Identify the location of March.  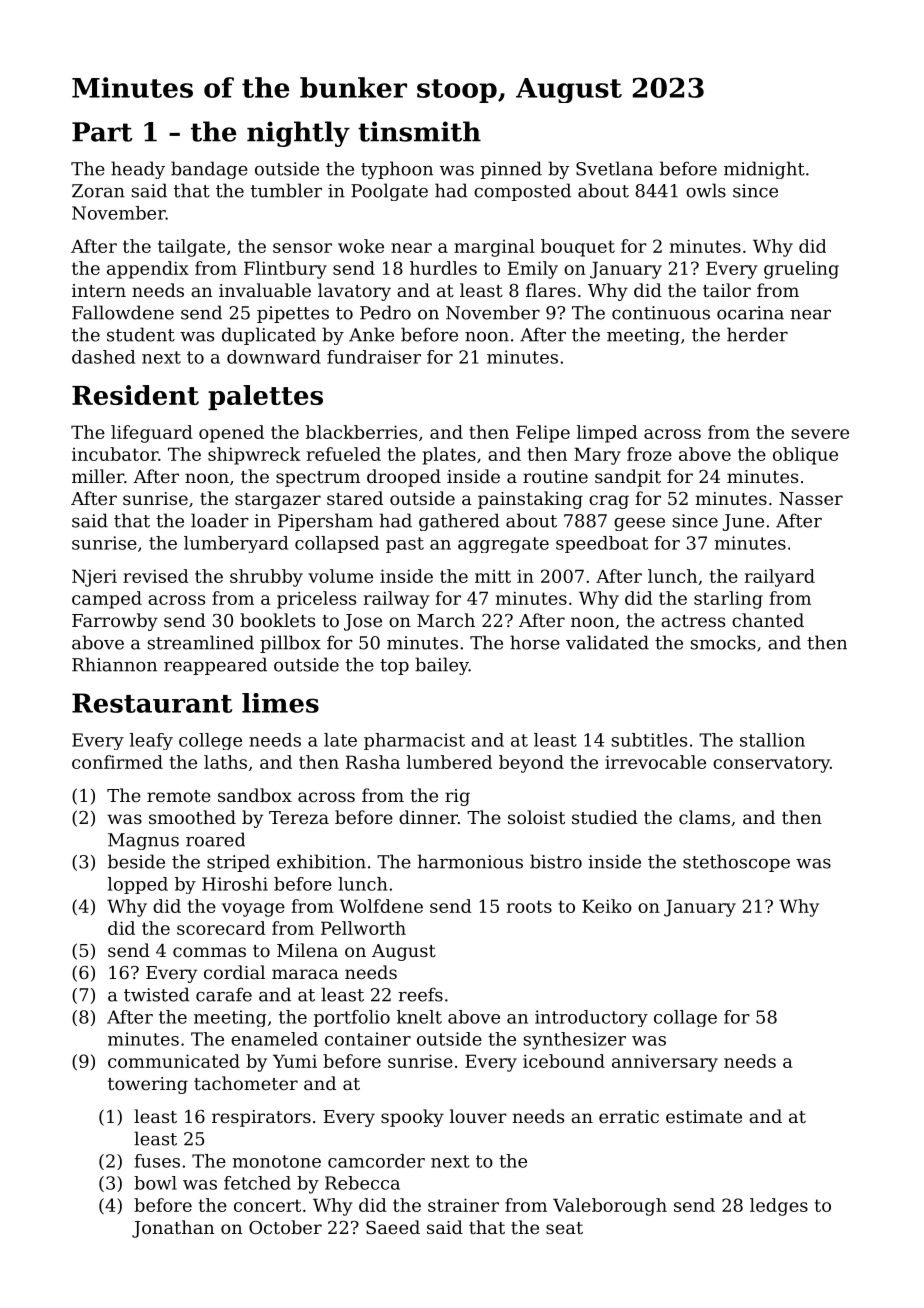
(446, 620).
